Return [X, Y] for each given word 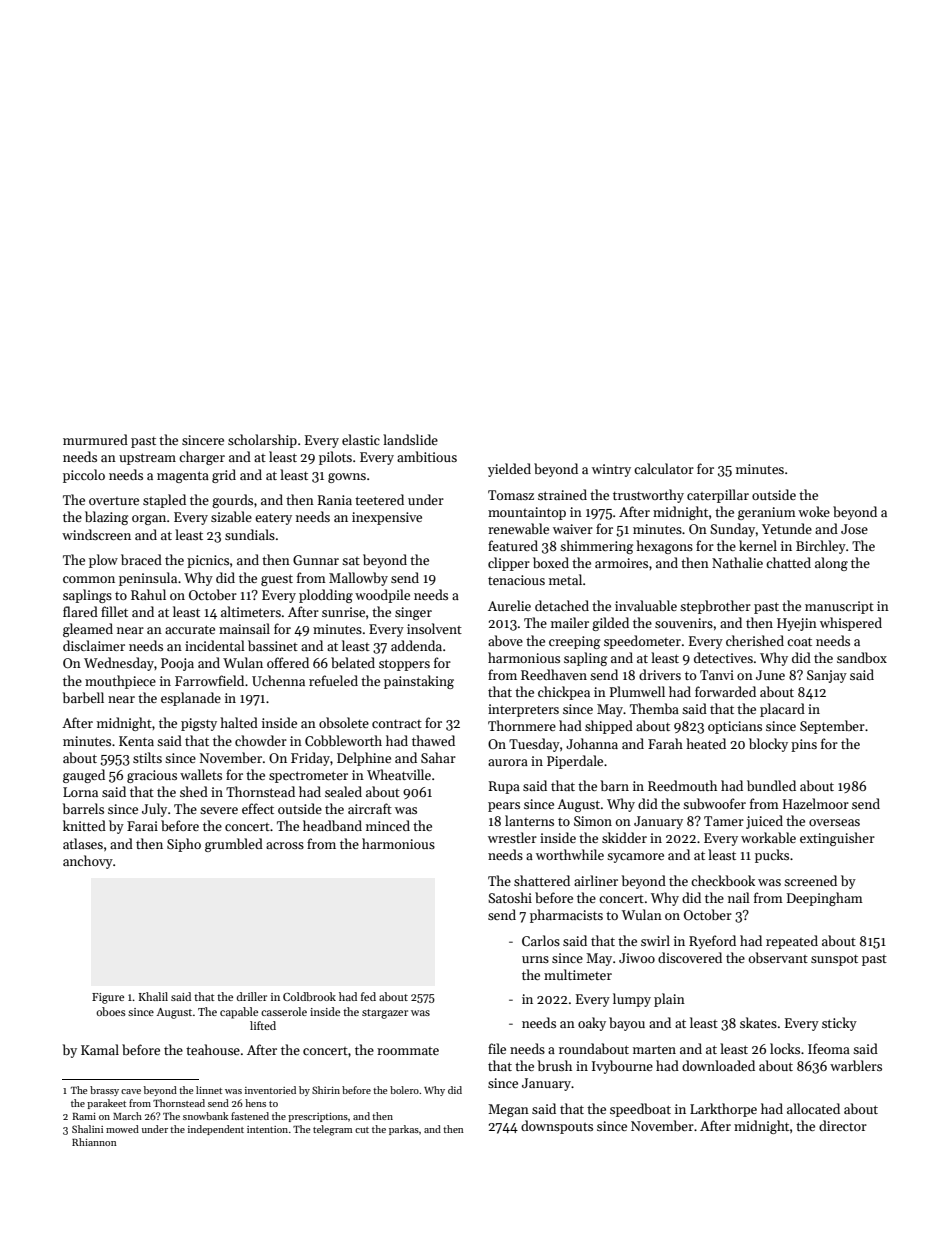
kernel [758, 545]
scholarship [262, 441]
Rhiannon [94, 1142]
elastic [361, 439]
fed [368, 996]
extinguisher [837, 839]
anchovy [88, 862]
